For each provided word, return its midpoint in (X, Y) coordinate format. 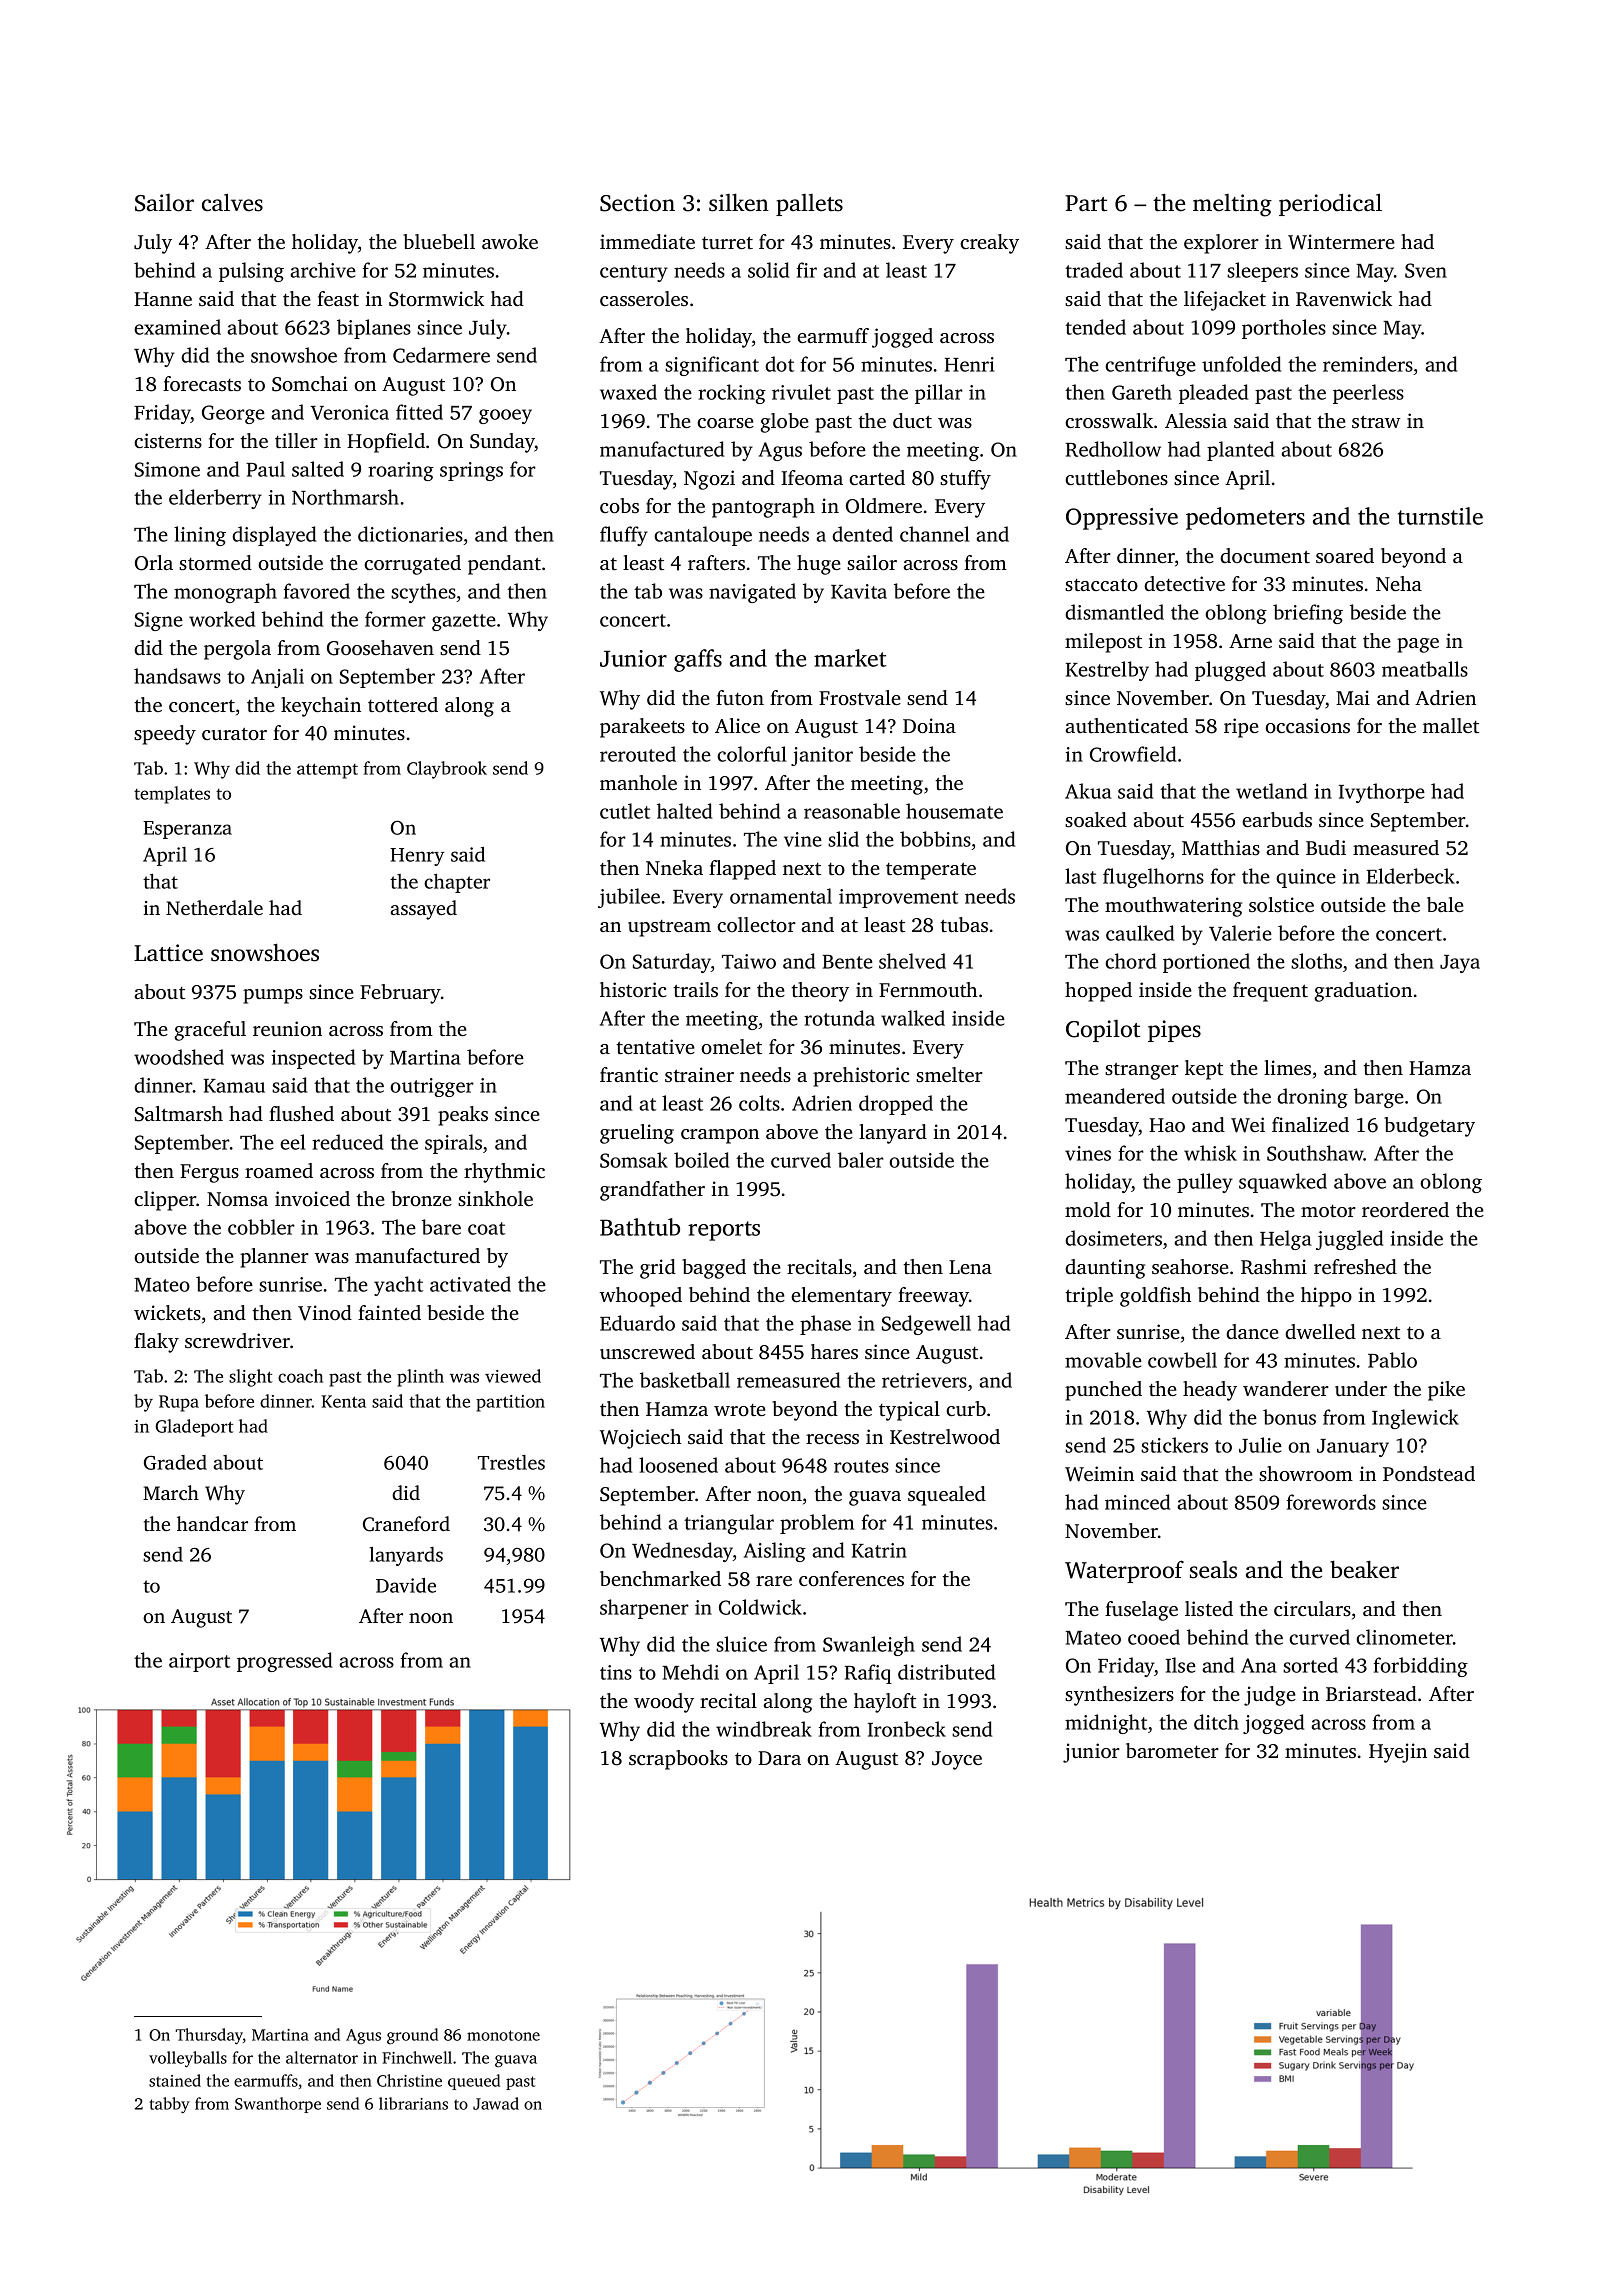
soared (1345, 555)
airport (199, 1662)
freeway (933, 1297)
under (1361, 1388)
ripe (1241, 728)
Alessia (1196, 420)
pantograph (763, 508)
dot (779, 364)
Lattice (168, 953)
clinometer (1404, 1637)
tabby (170, 2105)
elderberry (215, 499)
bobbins (935, 839)
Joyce (957, 1760)
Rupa (179, 1403)
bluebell (439, 241)
